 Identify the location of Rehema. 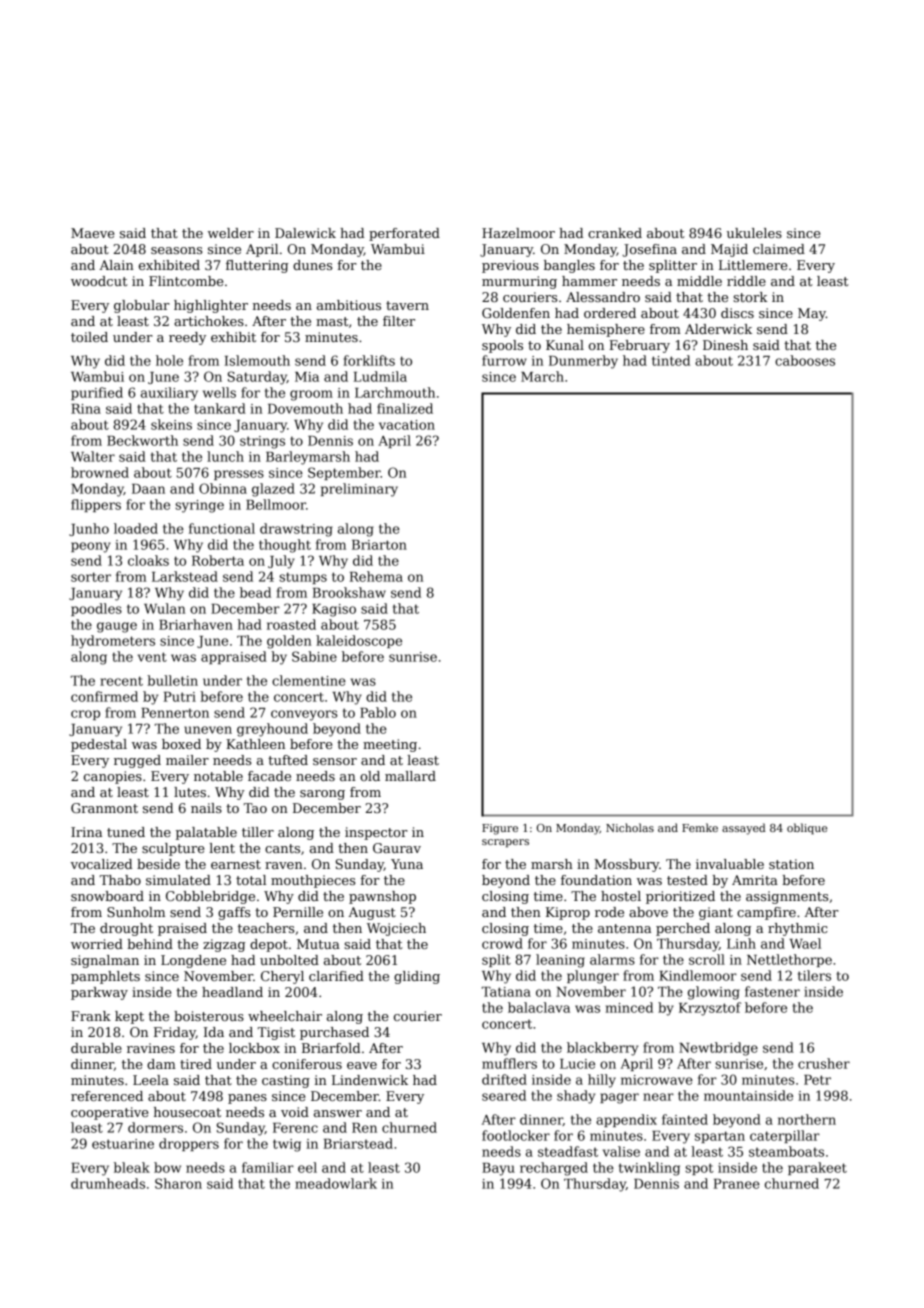
(376, 576).
